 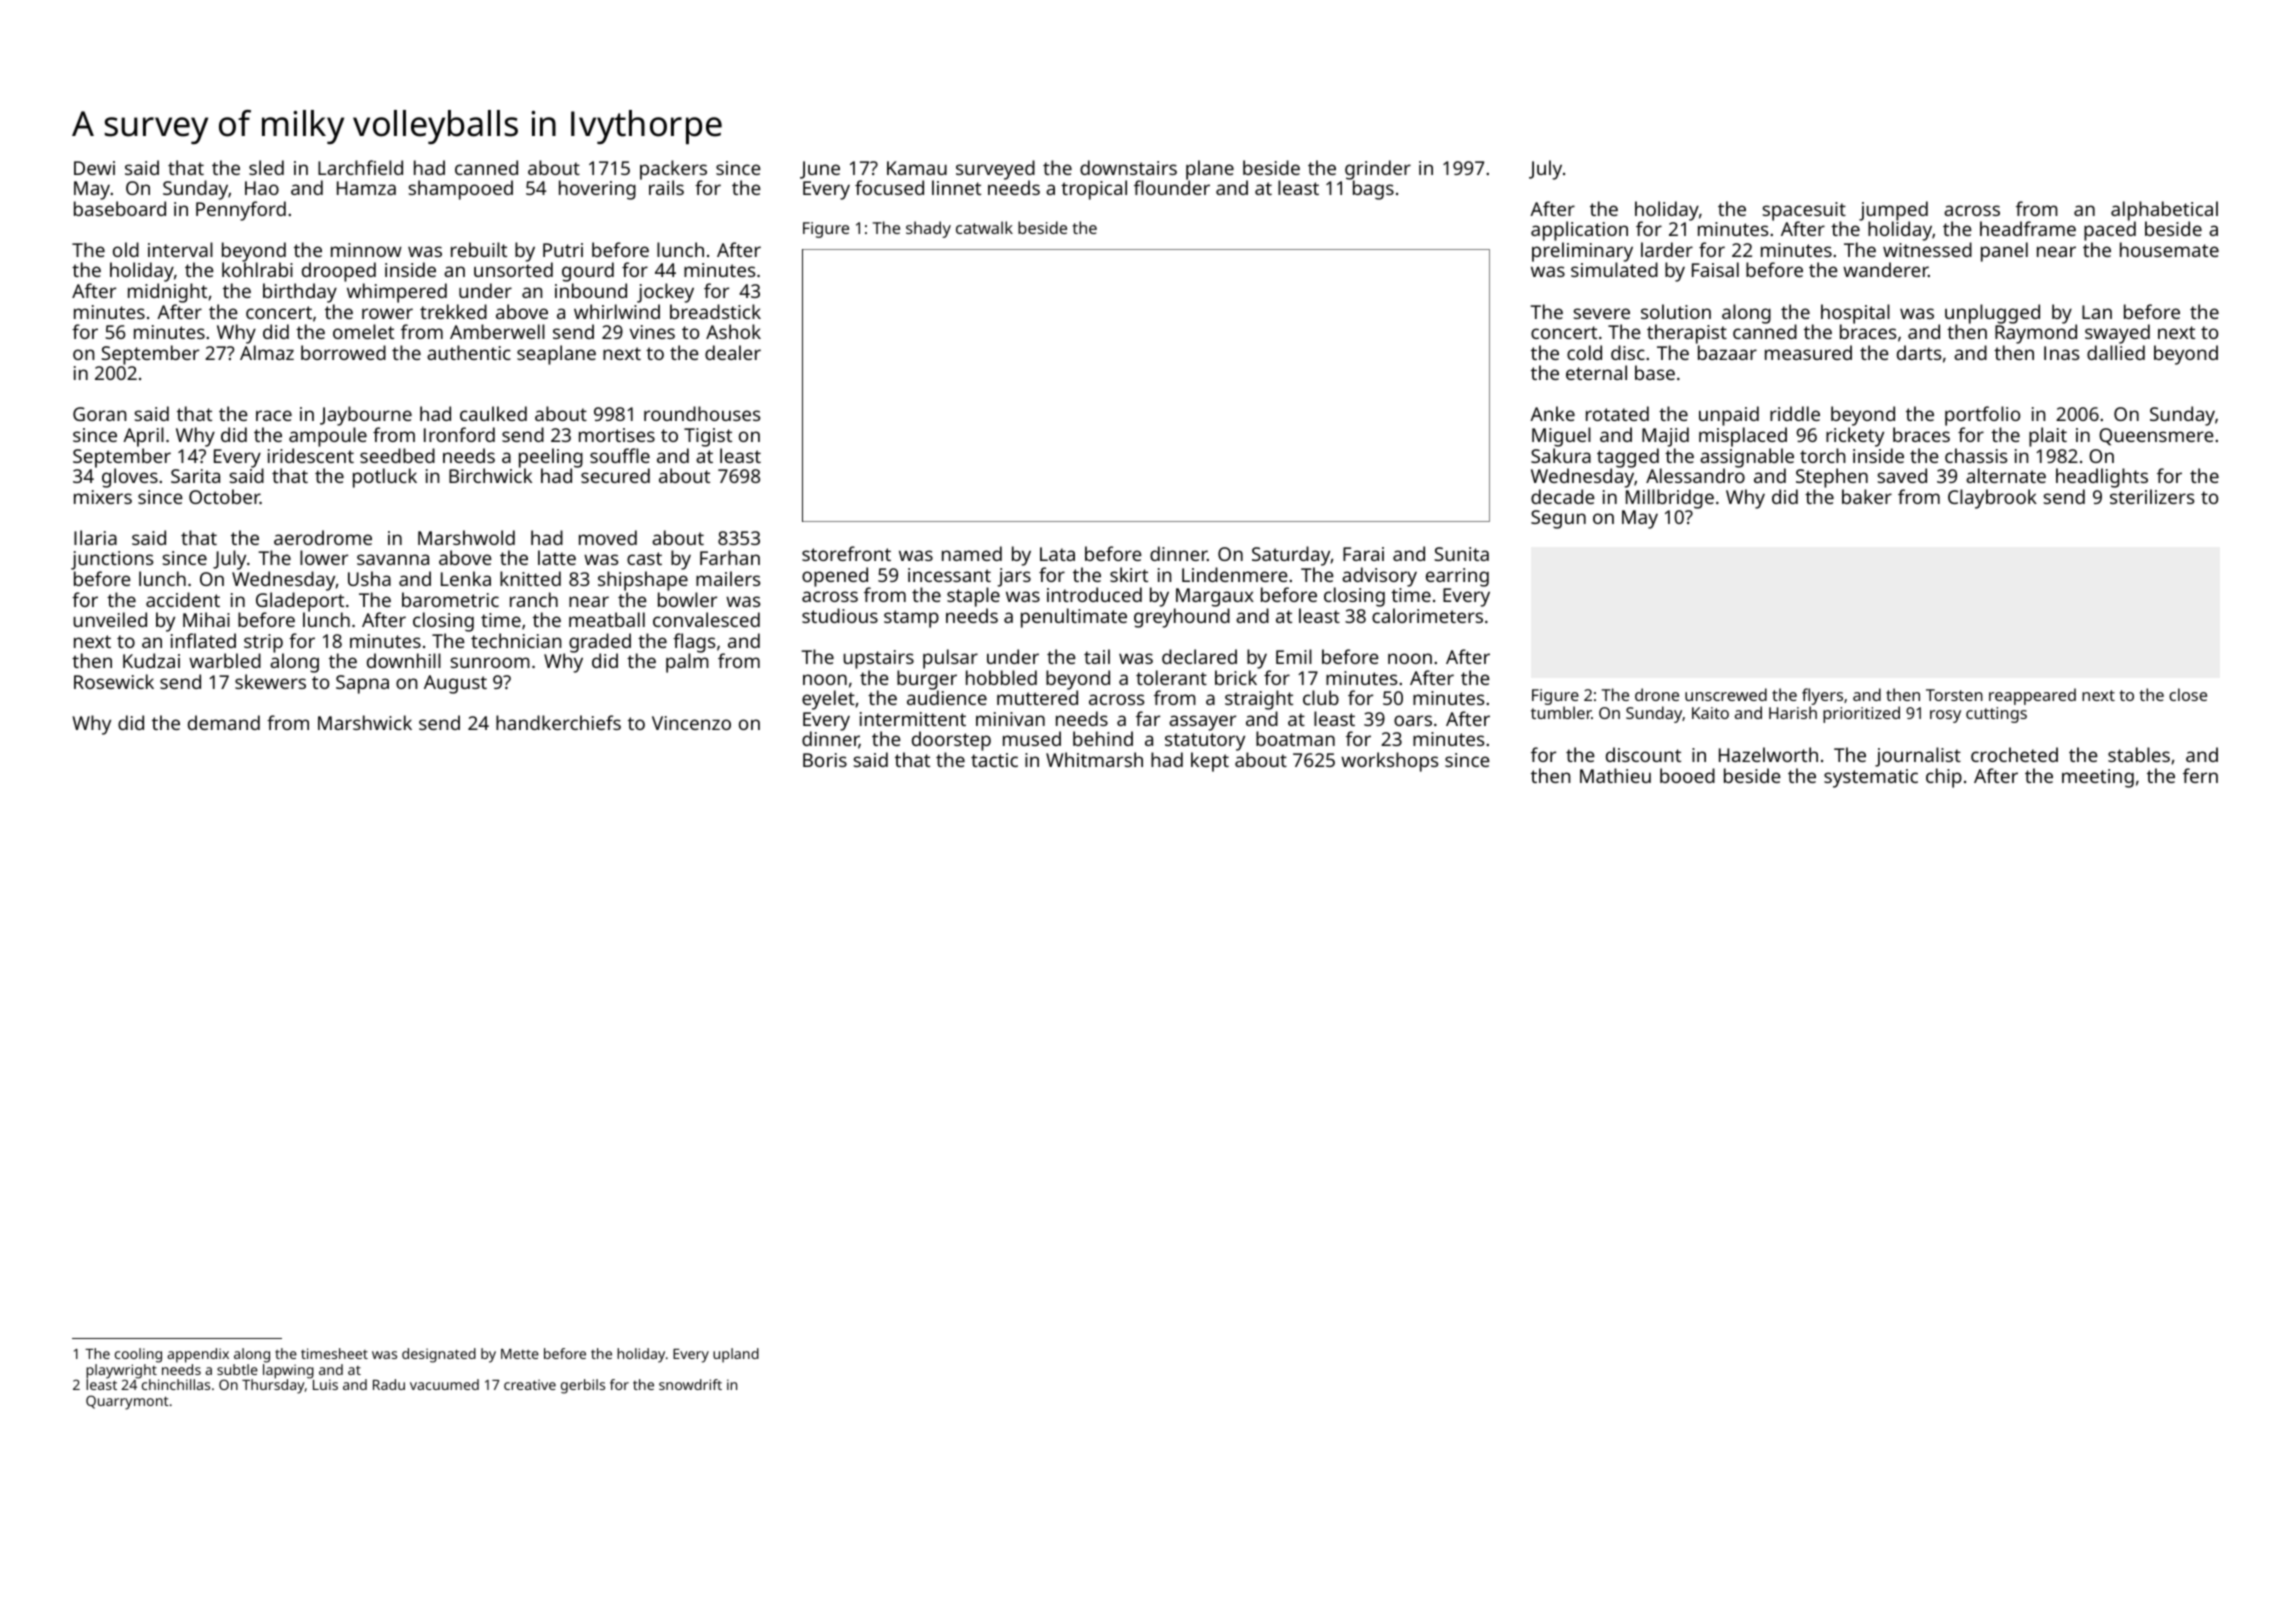 What do you see at coordinates (1992, 499) in the screenshot?
I see `Claybrook` at bounding box center [1992, 499].
